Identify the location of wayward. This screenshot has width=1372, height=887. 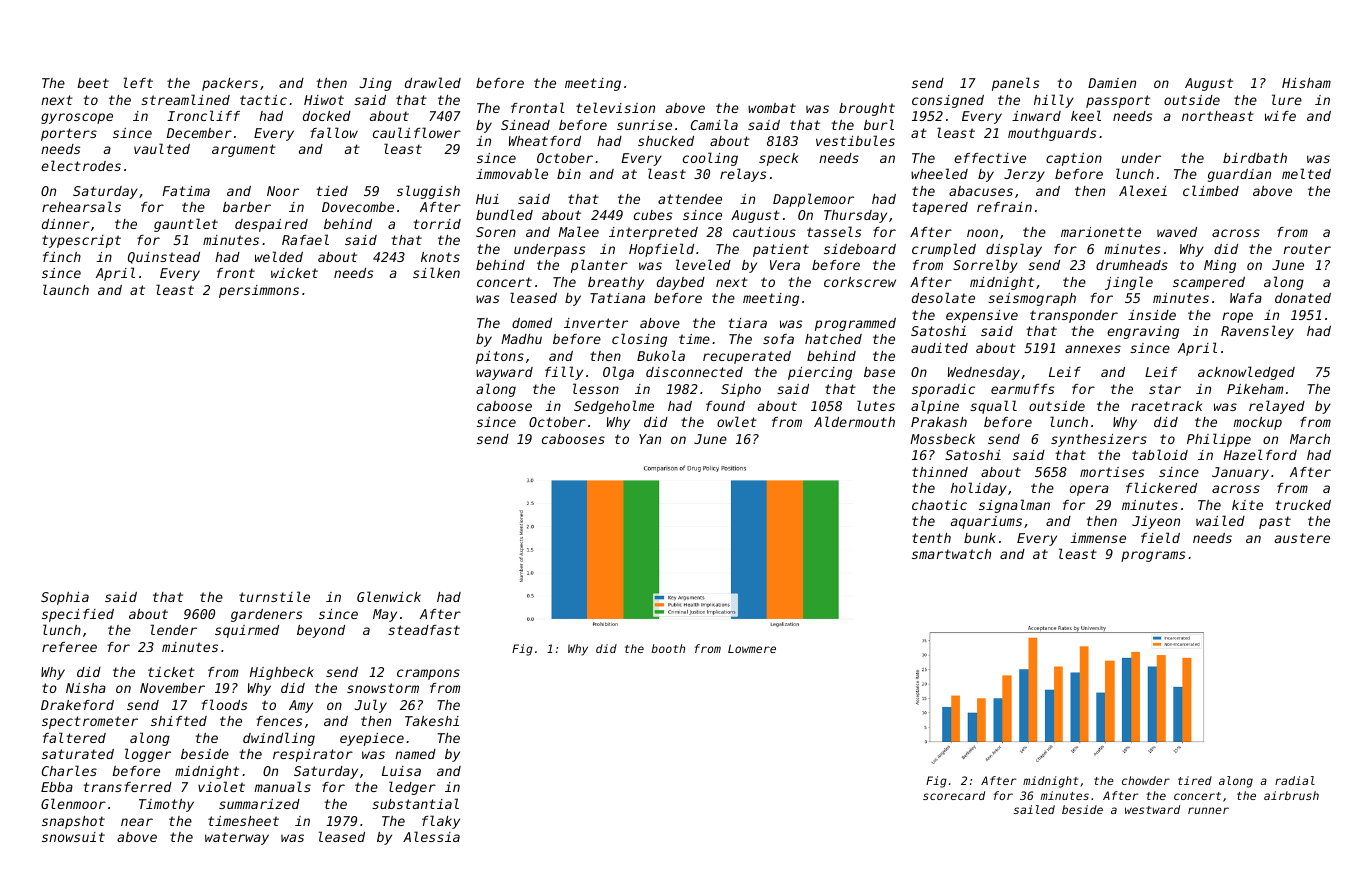
(504, 373).
